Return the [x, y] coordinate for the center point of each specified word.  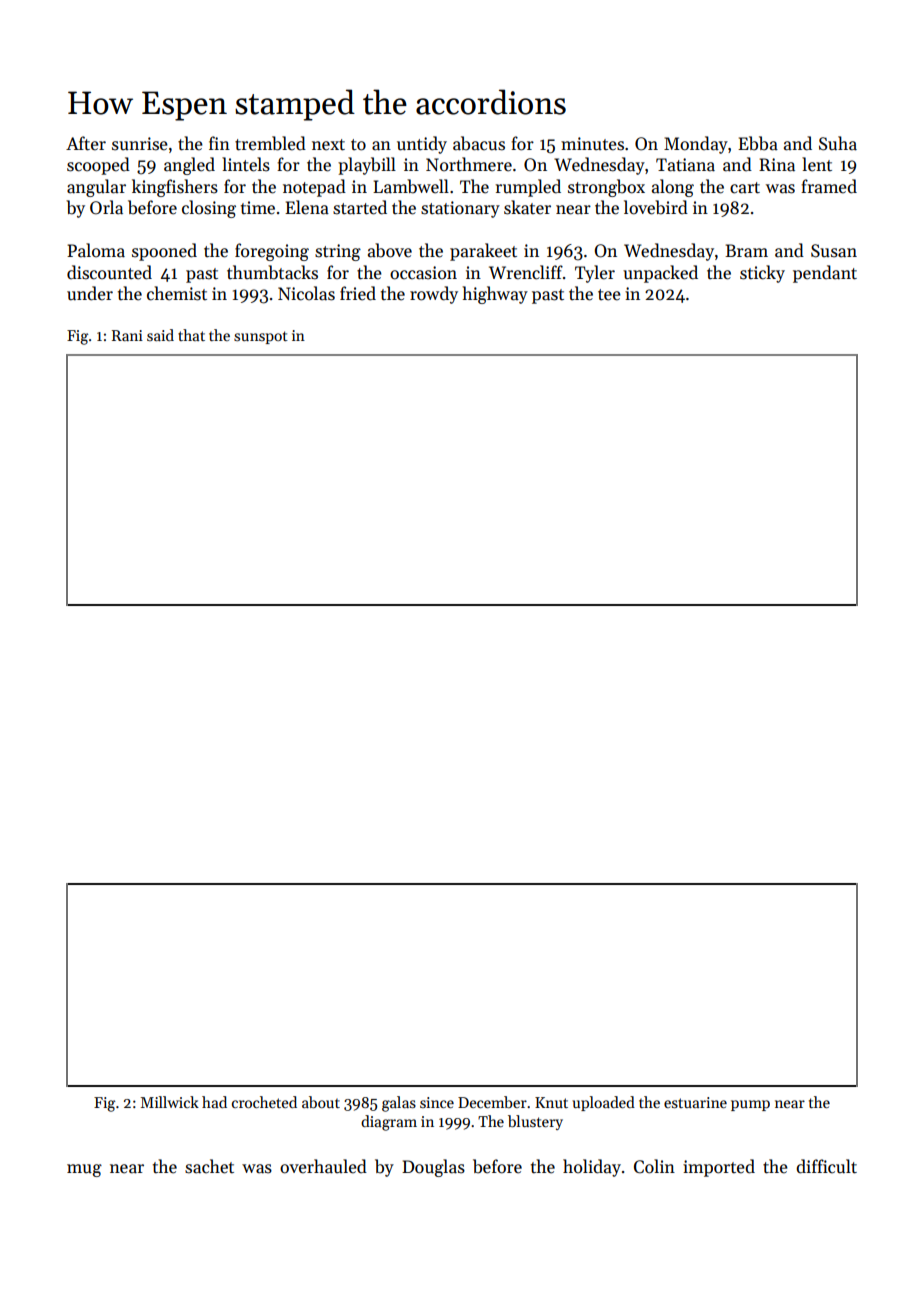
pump [750, 1105]
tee [609, 295]
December [492, 1102]
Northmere [469, 164]
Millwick [170, 1102]
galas [399, 1104]
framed [829, 186]
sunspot [261, 337]
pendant [825, 274]
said [160, 335]
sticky [762, 274]
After [86, 143]
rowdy [434, 295]
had [214, 1102]
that [191, 335]
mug [84, 1170]
